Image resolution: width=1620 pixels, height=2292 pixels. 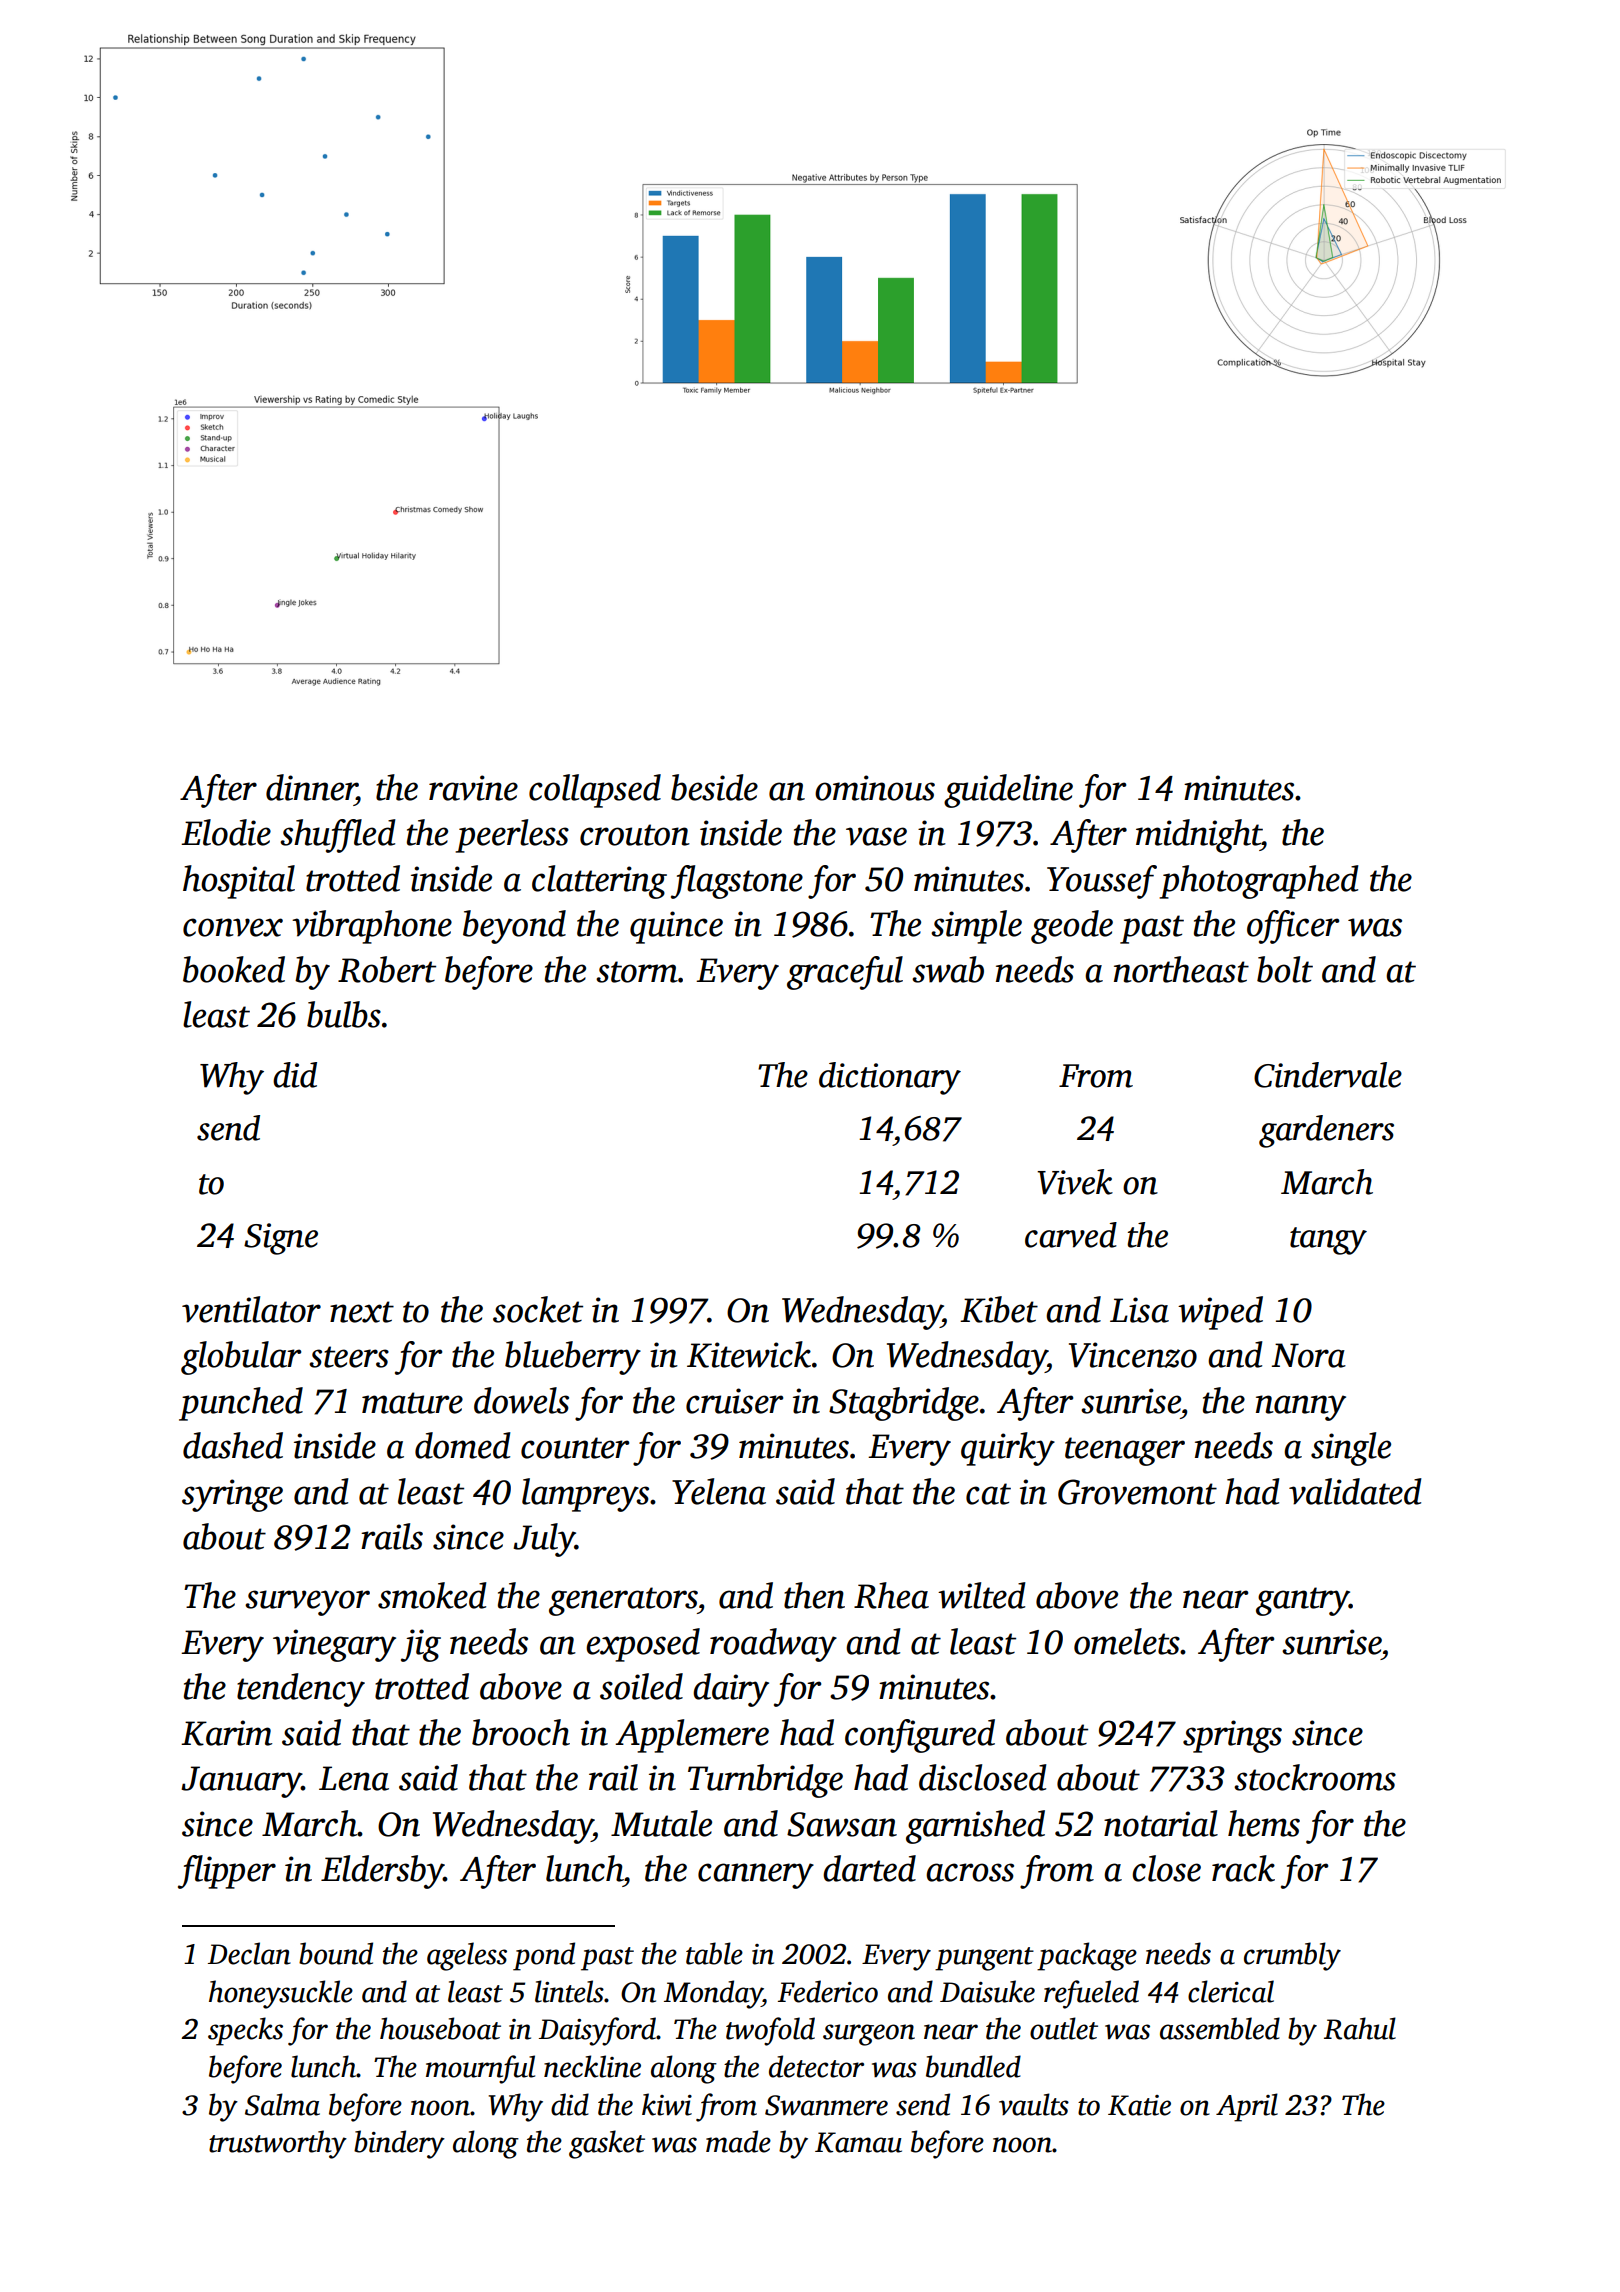 I want to click on officer, so click(x=1293, y=927).
